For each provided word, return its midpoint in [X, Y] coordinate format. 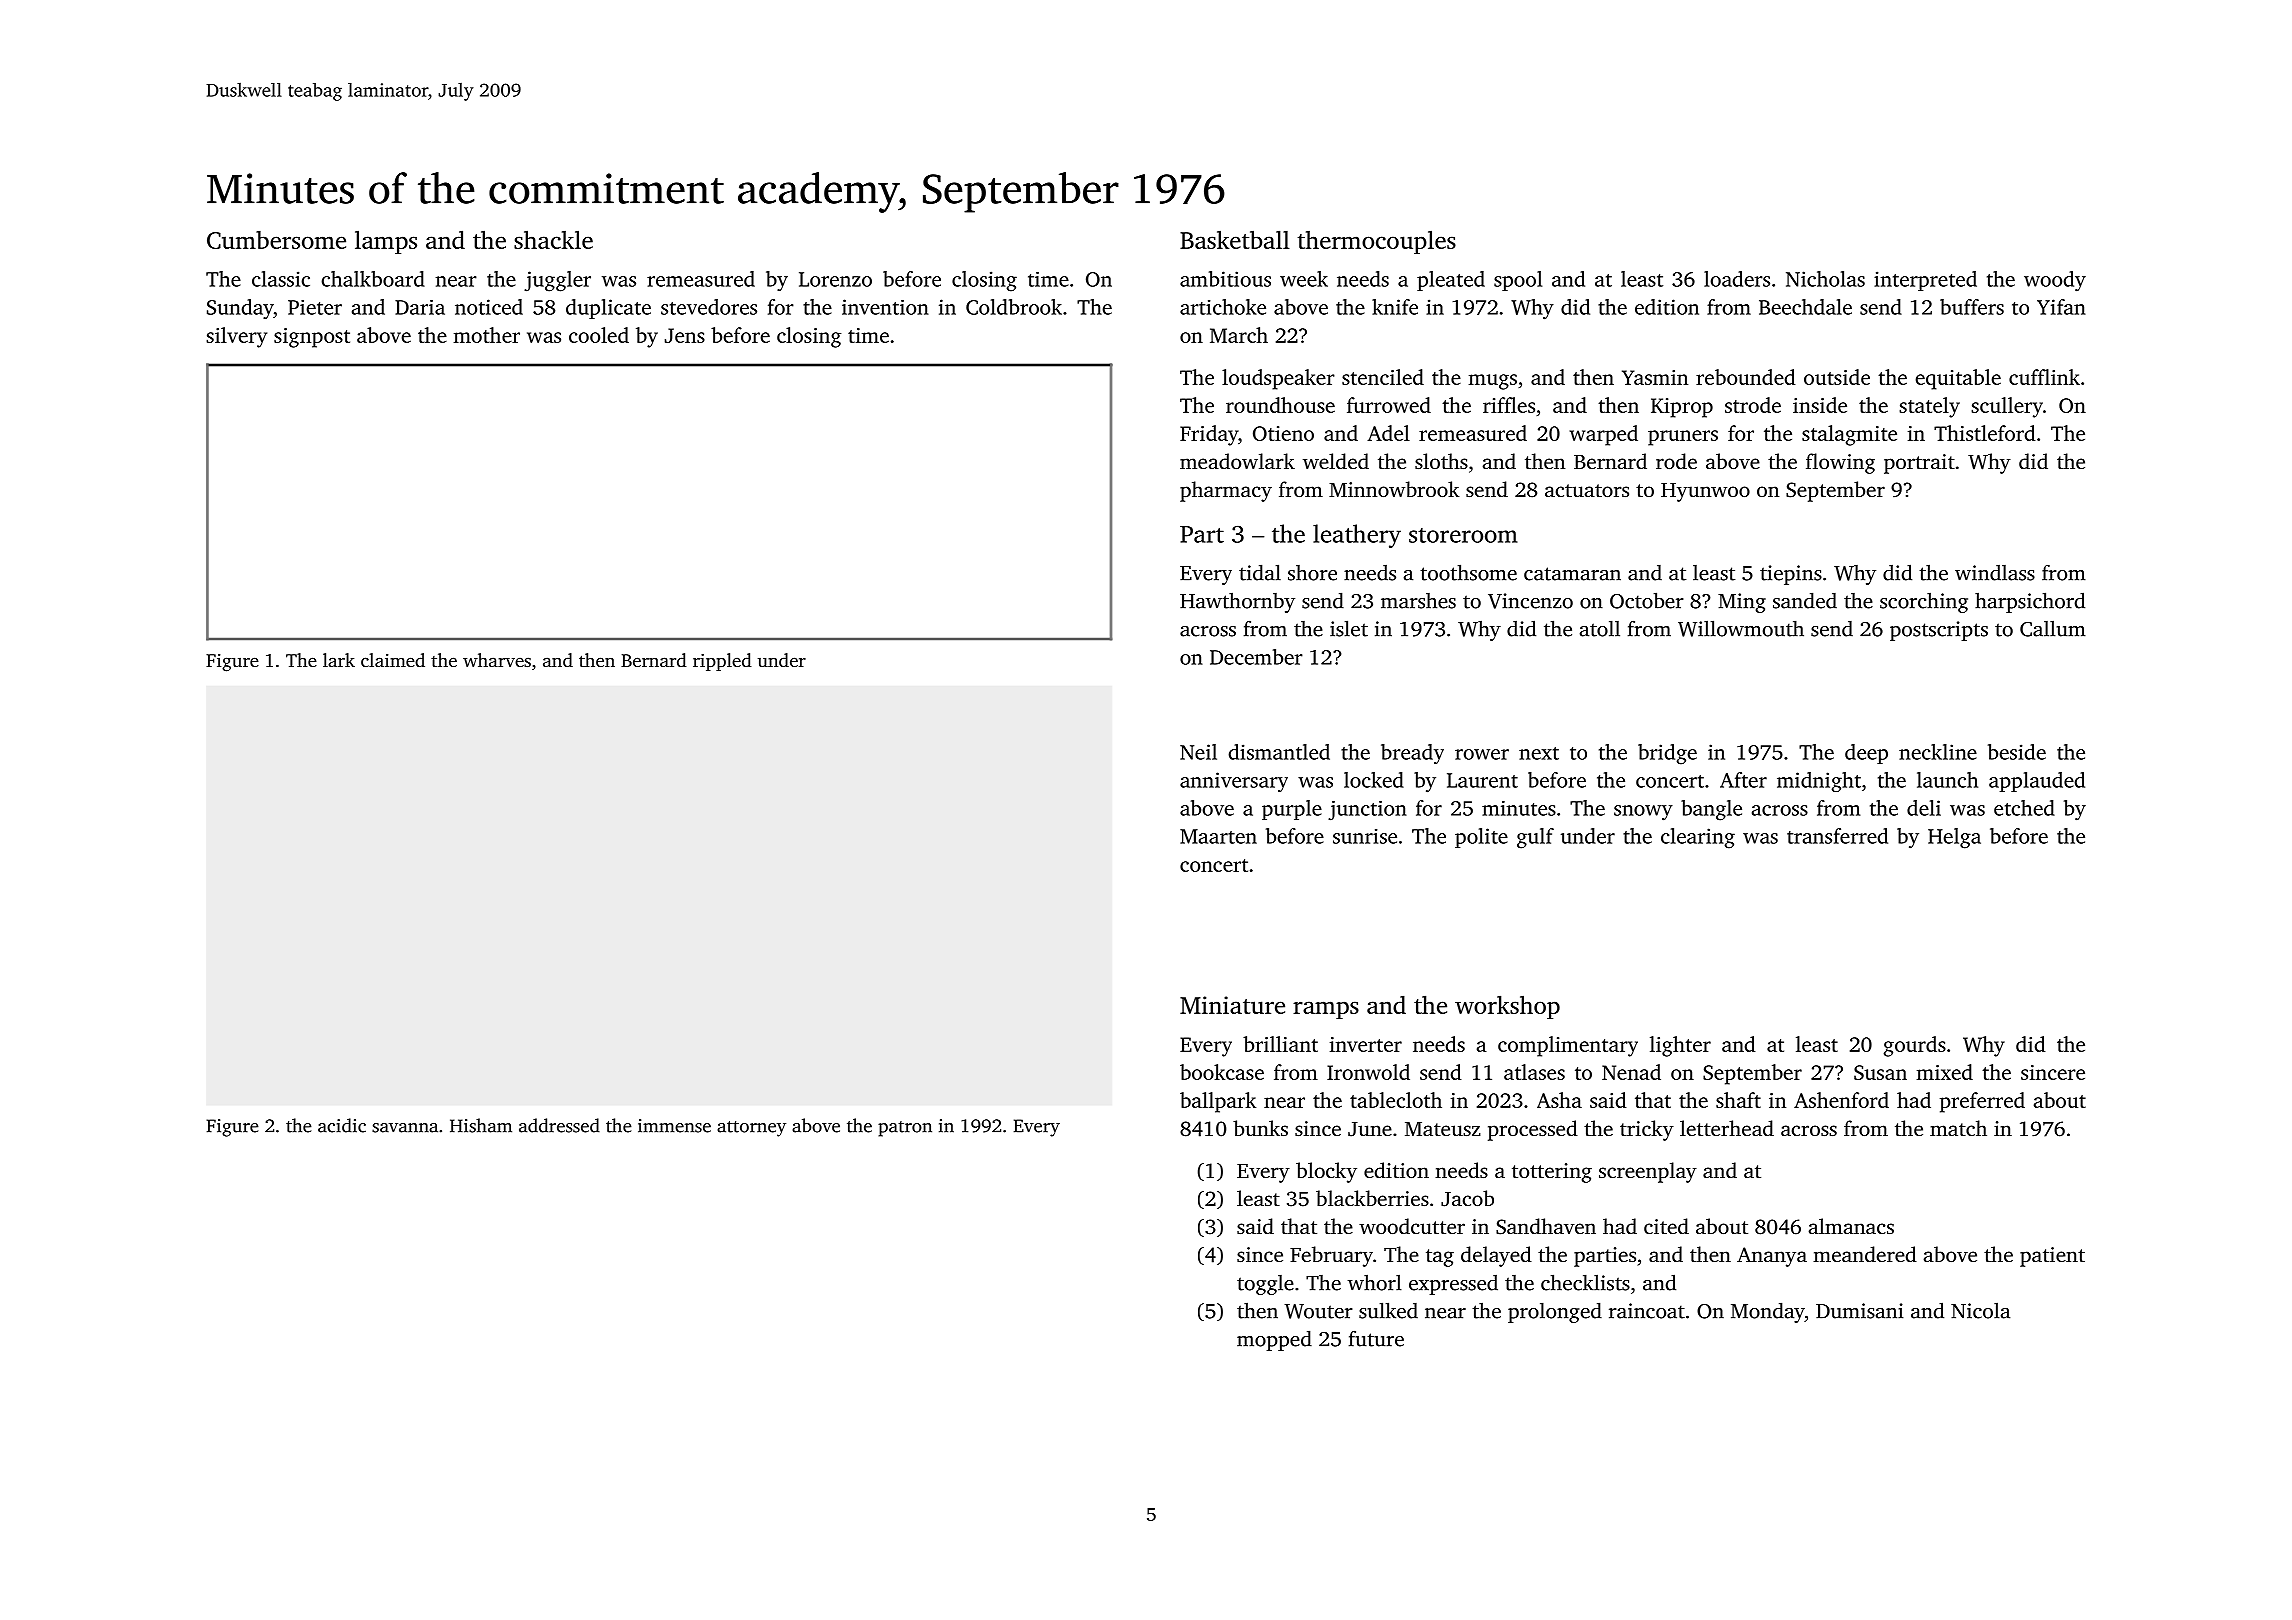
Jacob [1467, 1198]
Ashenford [1841, 1100]
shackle [553, 239]
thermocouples [1377, 242]
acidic [342, 1125]
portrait [1919, 464]
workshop [1507, 1007]
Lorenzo [835, 279]
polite [1481, 838]
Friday [1209, 435]
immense [674, 1126]
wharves [497, 660]
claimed [393, 660]
